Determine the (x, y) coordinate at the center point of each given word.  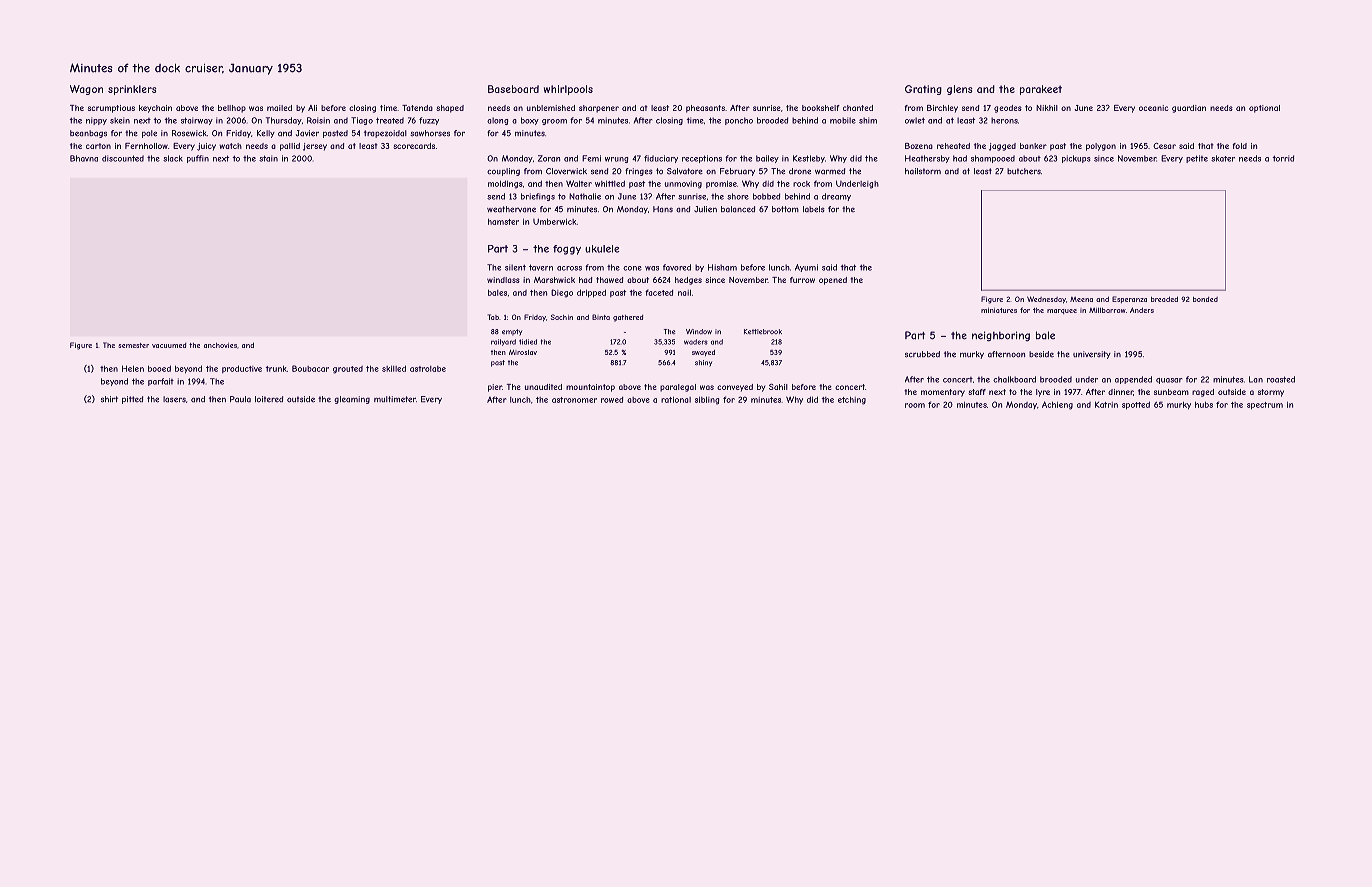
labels (814, 209)
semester (134, 345)
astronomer (574, 400)
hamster (503, 222)
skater (1223, 158)
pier (495, 388)
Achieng (1057, 405)
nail (684, 293)
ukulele (602, 249)
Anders (1142, 310)
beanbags (88, 134)
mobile (843, 120)
